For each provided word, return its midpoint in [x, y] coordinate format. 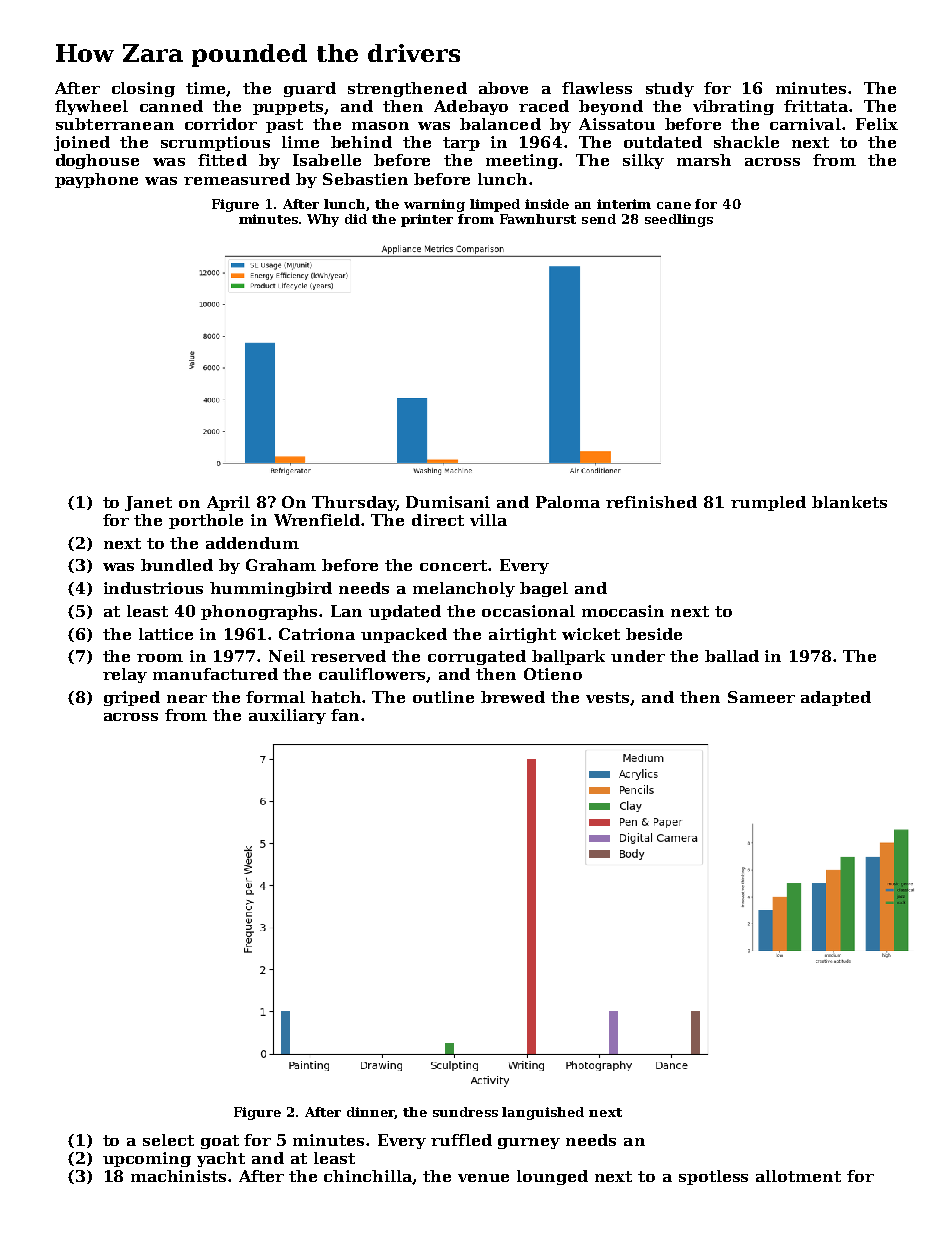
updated [405, 612]
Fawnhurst [538, 219]
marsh [704, 160]
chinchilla [368, 1177]
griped [132, 698]
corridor [221, 124]
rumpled [768, 503]
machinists [178, 1176]
